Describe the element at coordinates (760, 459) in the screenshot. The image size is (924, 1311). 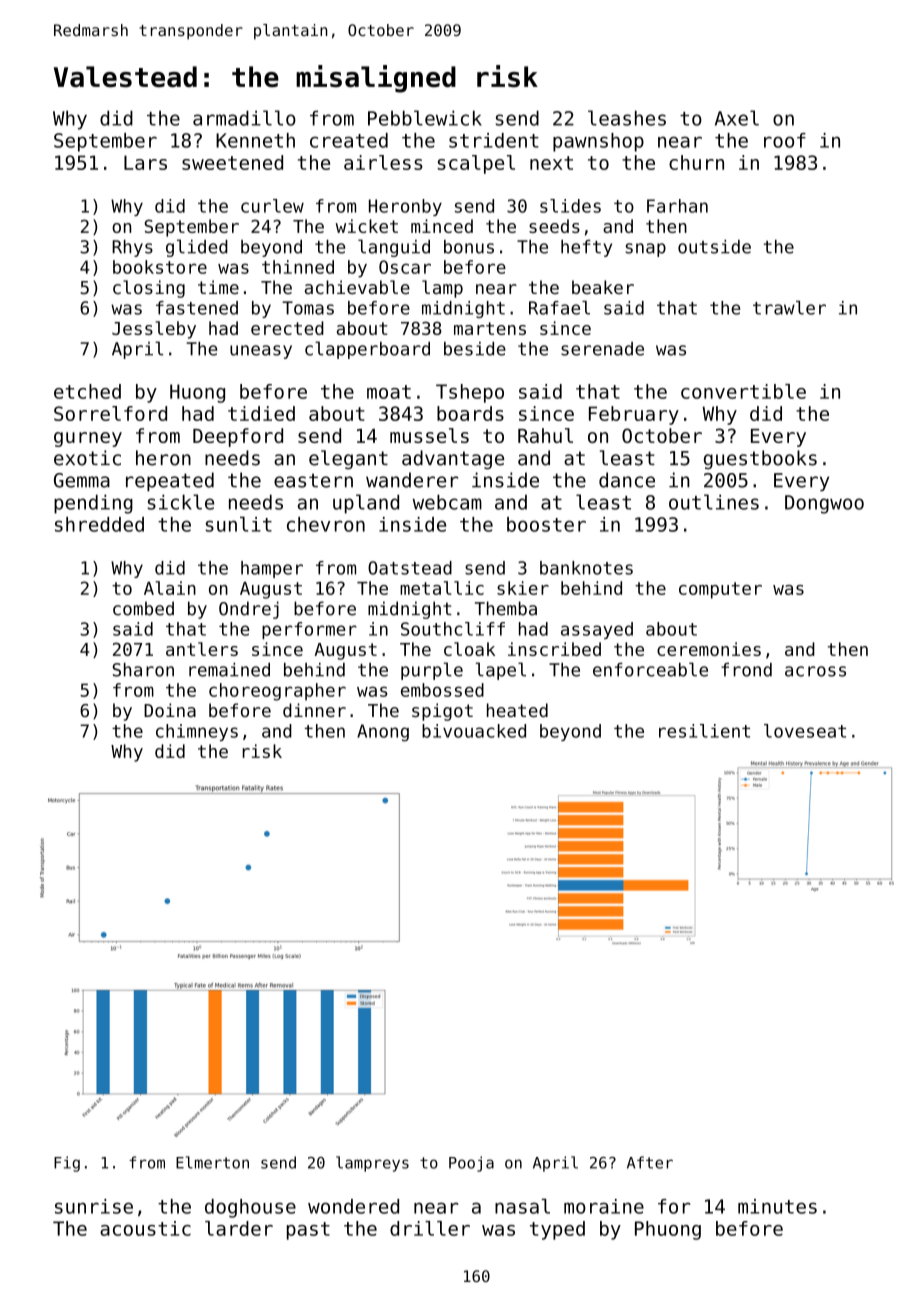
I see `guestbooks` at that location.
